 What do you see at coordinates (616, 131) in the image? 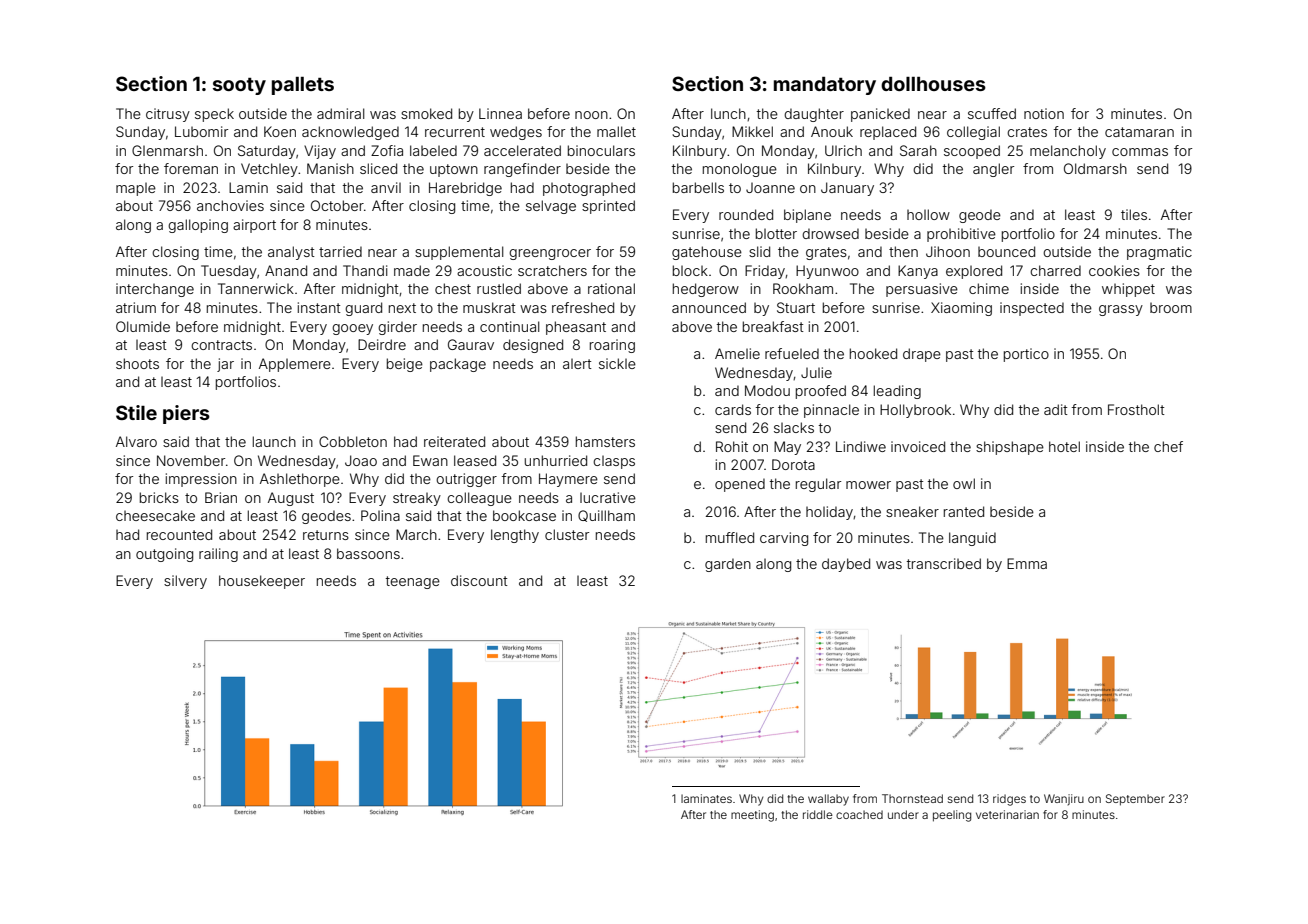
I see `mallet` at bounding box center [616, 131].
